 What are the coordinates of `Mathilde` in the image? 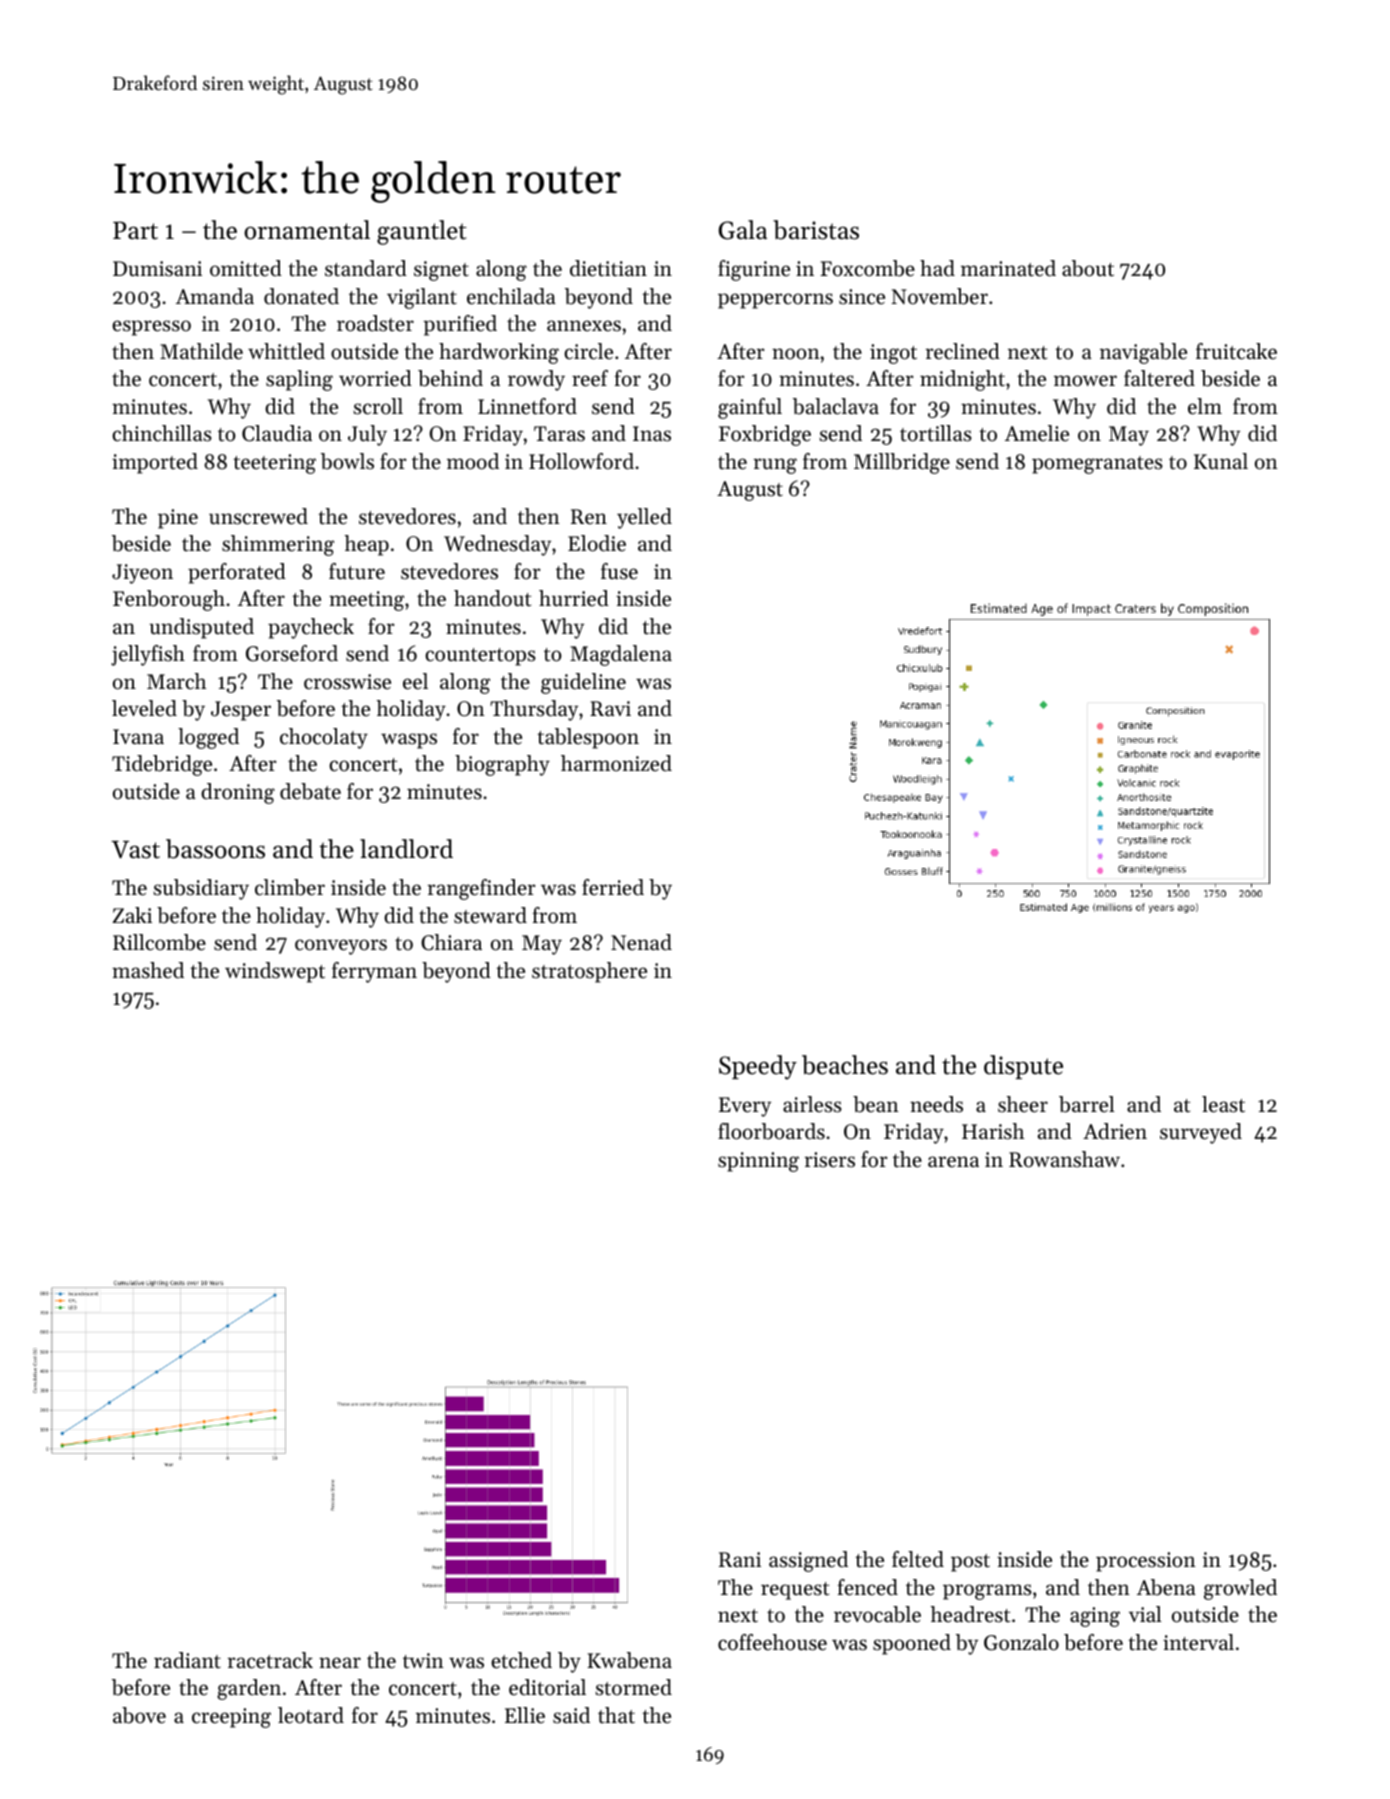 It's located at (201, 351).
